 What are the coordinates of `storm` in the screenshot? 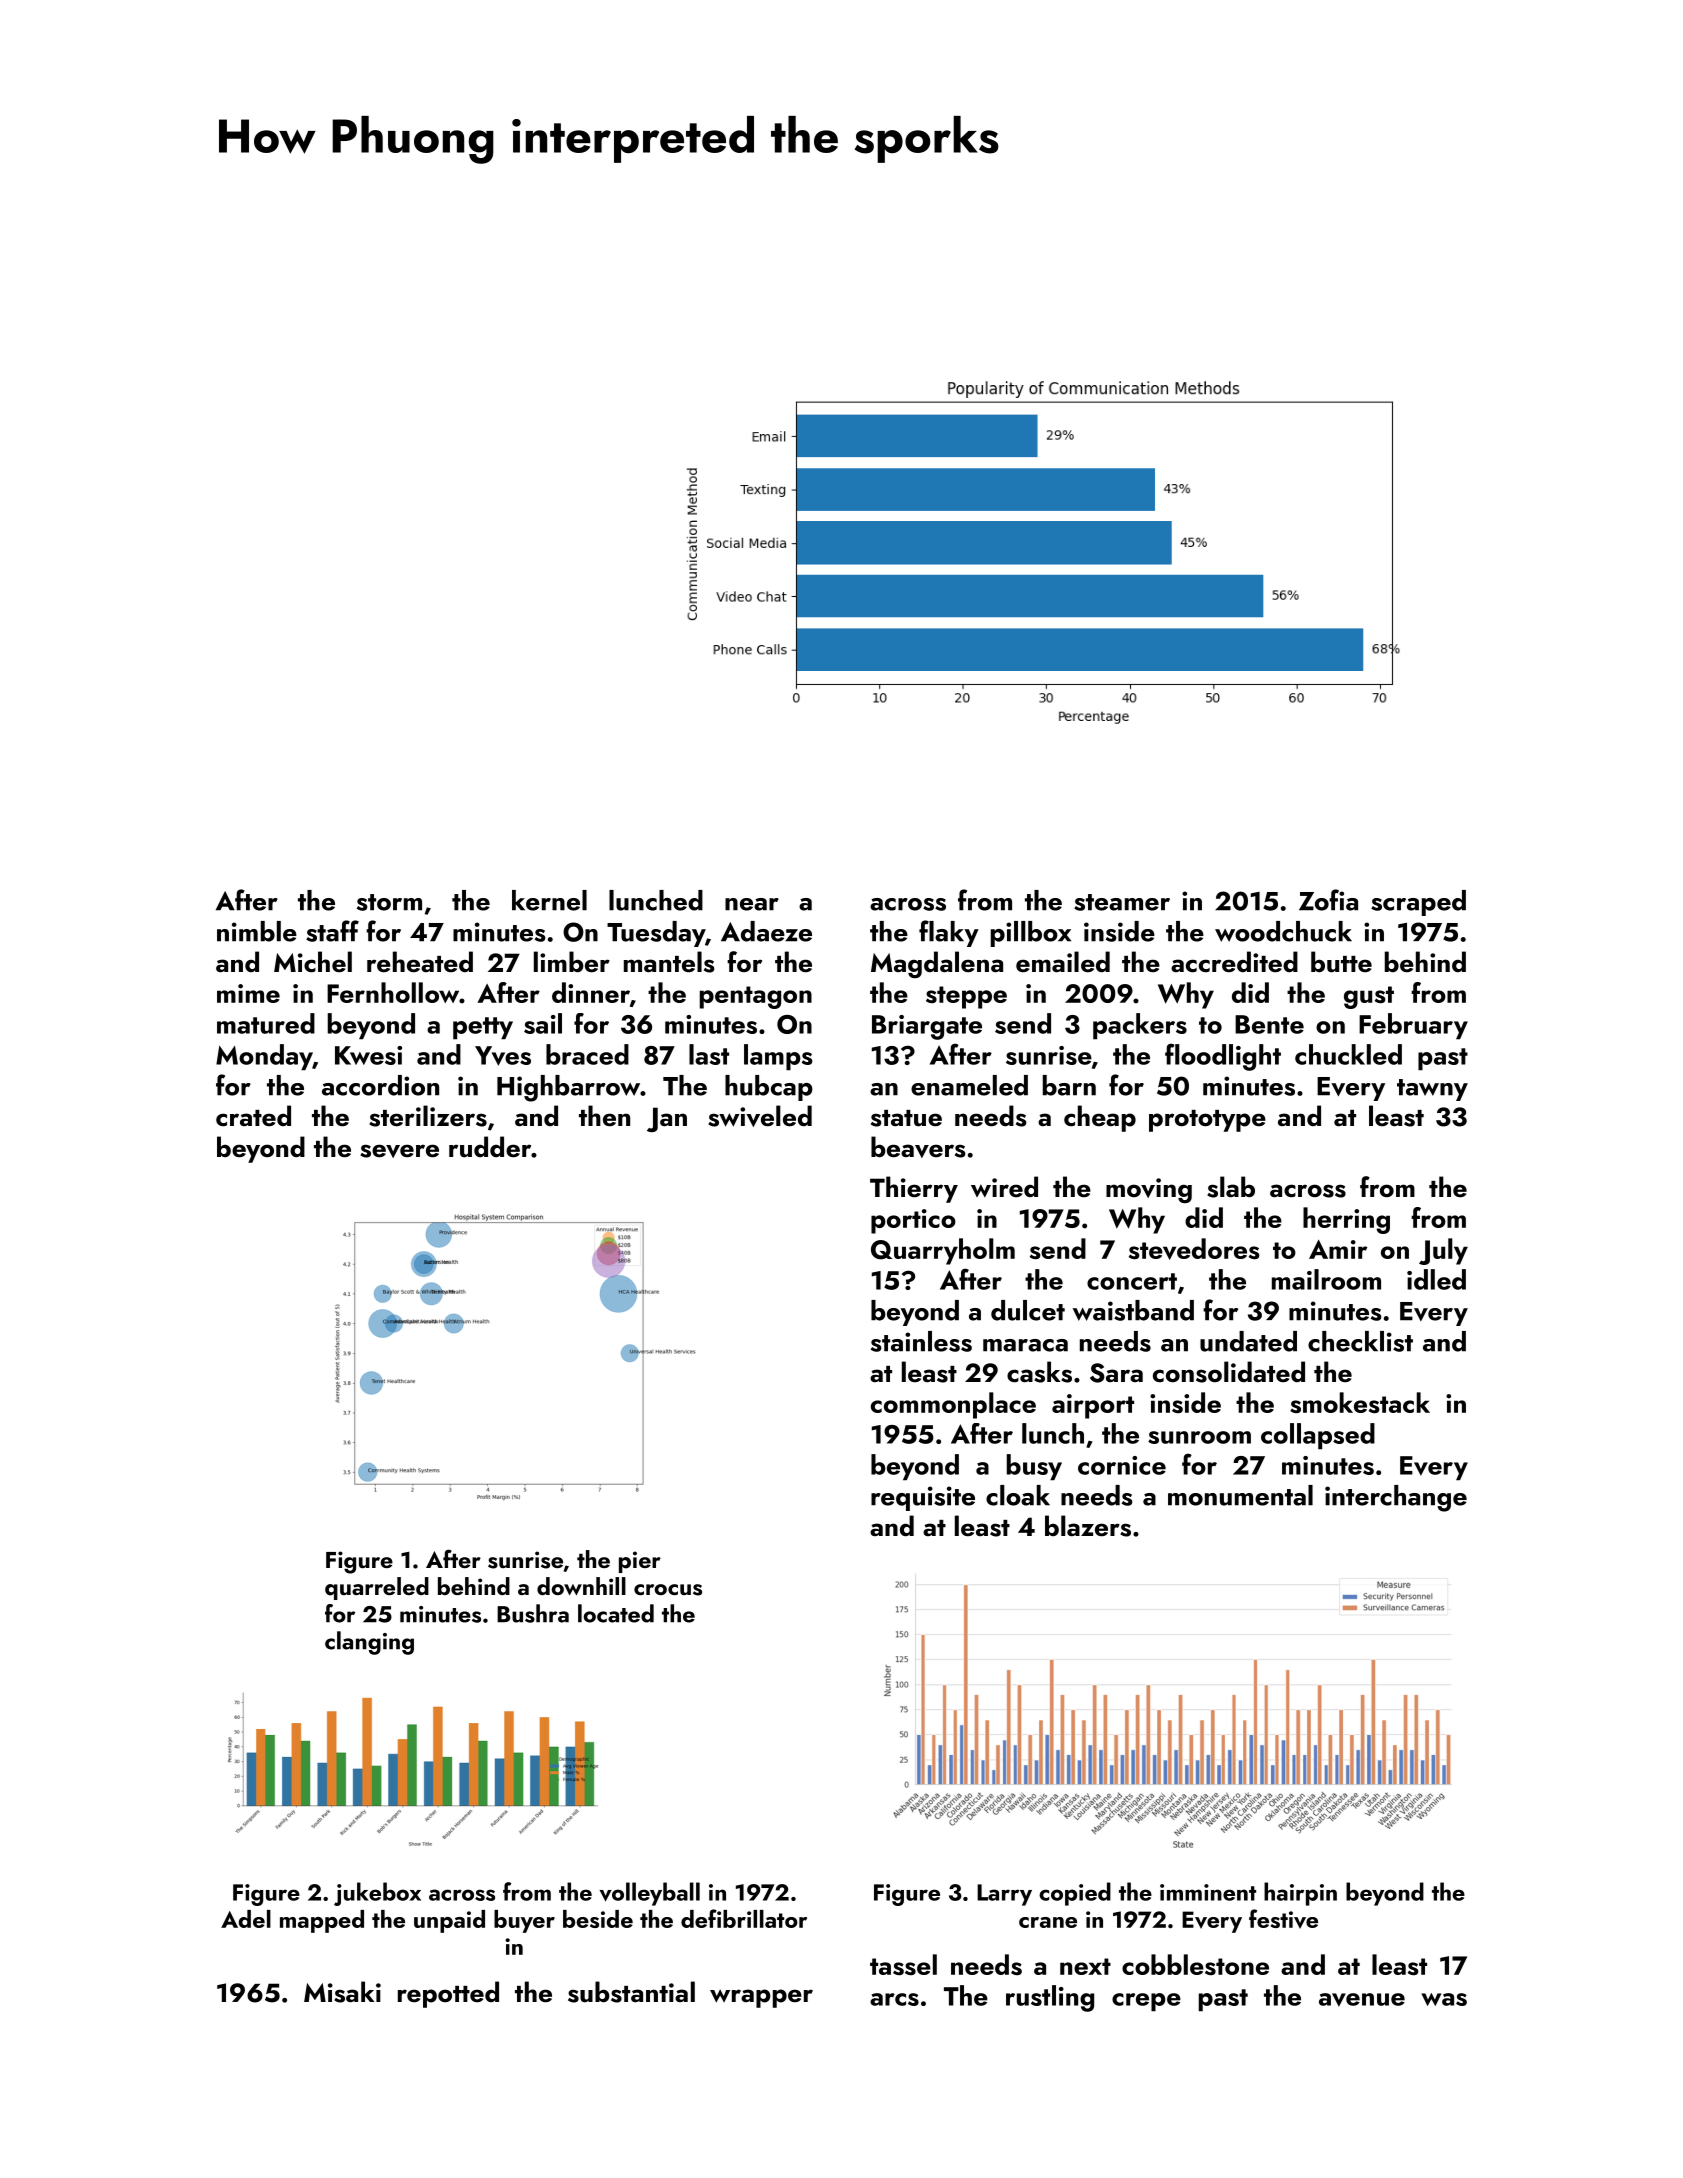 It's located at (389, 902).
